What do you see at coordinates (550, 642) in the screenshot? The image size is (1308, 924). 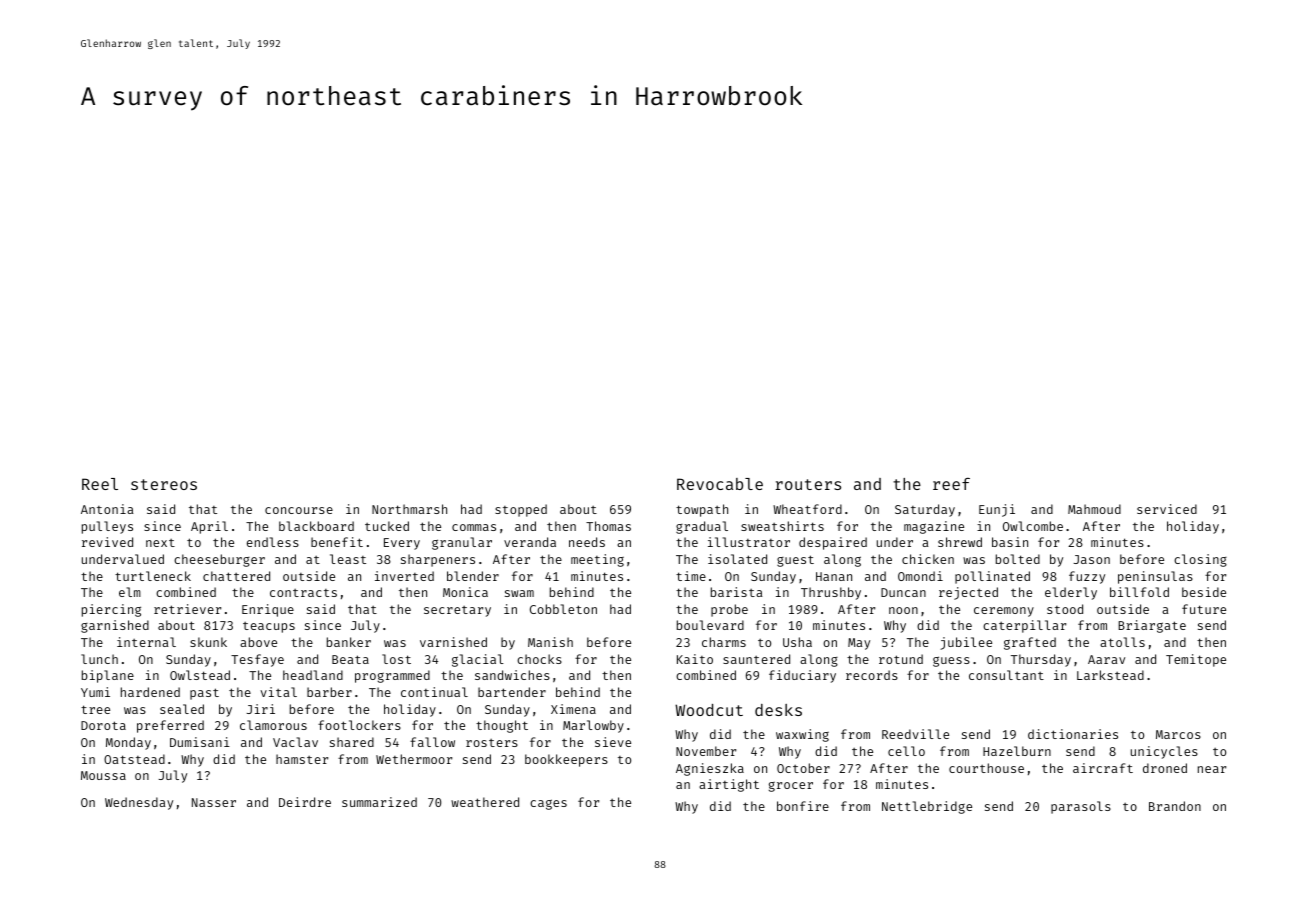 I see `Manish` at bounding box center [550, 642].
